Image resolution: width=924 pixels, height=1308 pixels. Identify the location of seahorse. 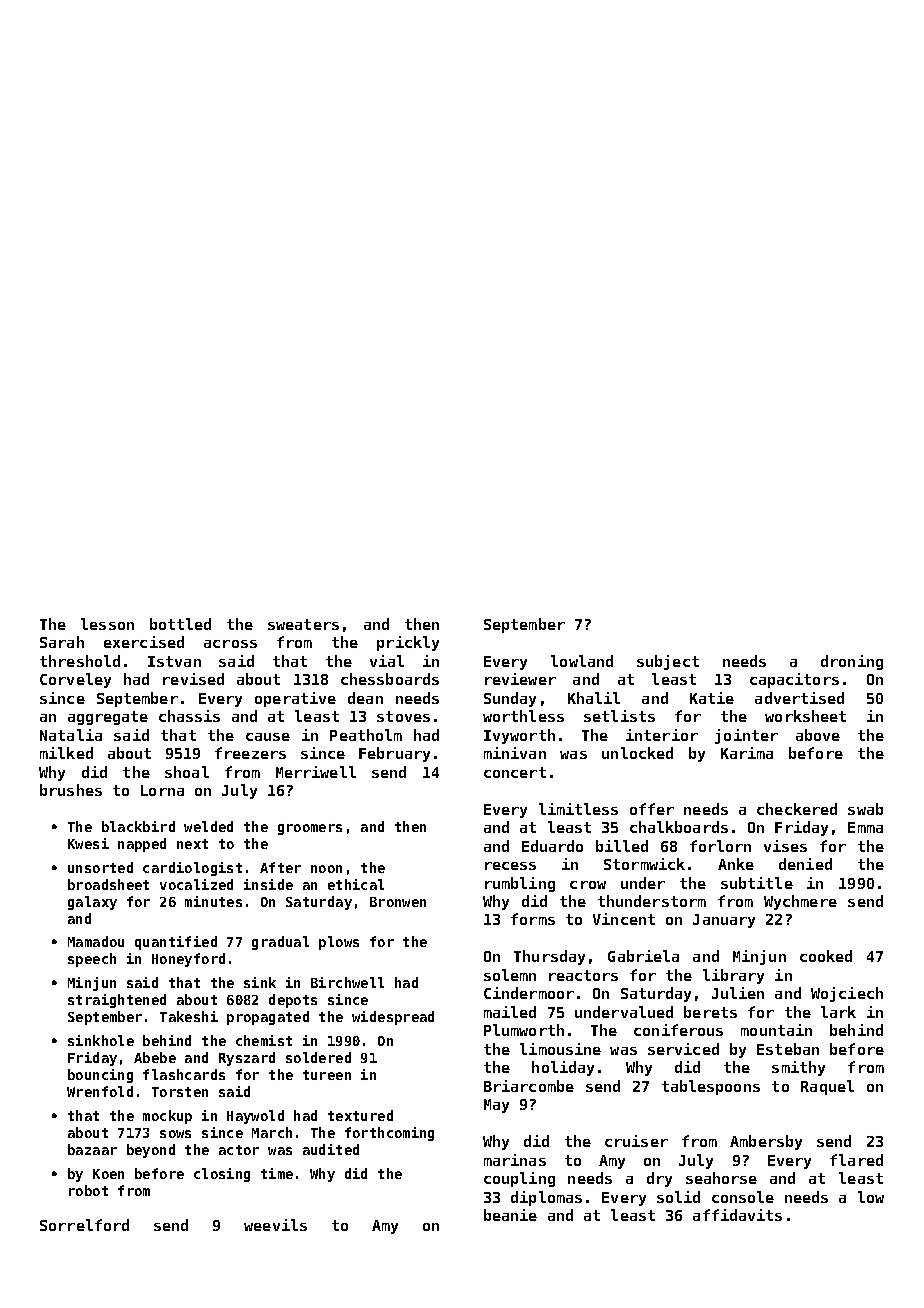
(721, 1178).
